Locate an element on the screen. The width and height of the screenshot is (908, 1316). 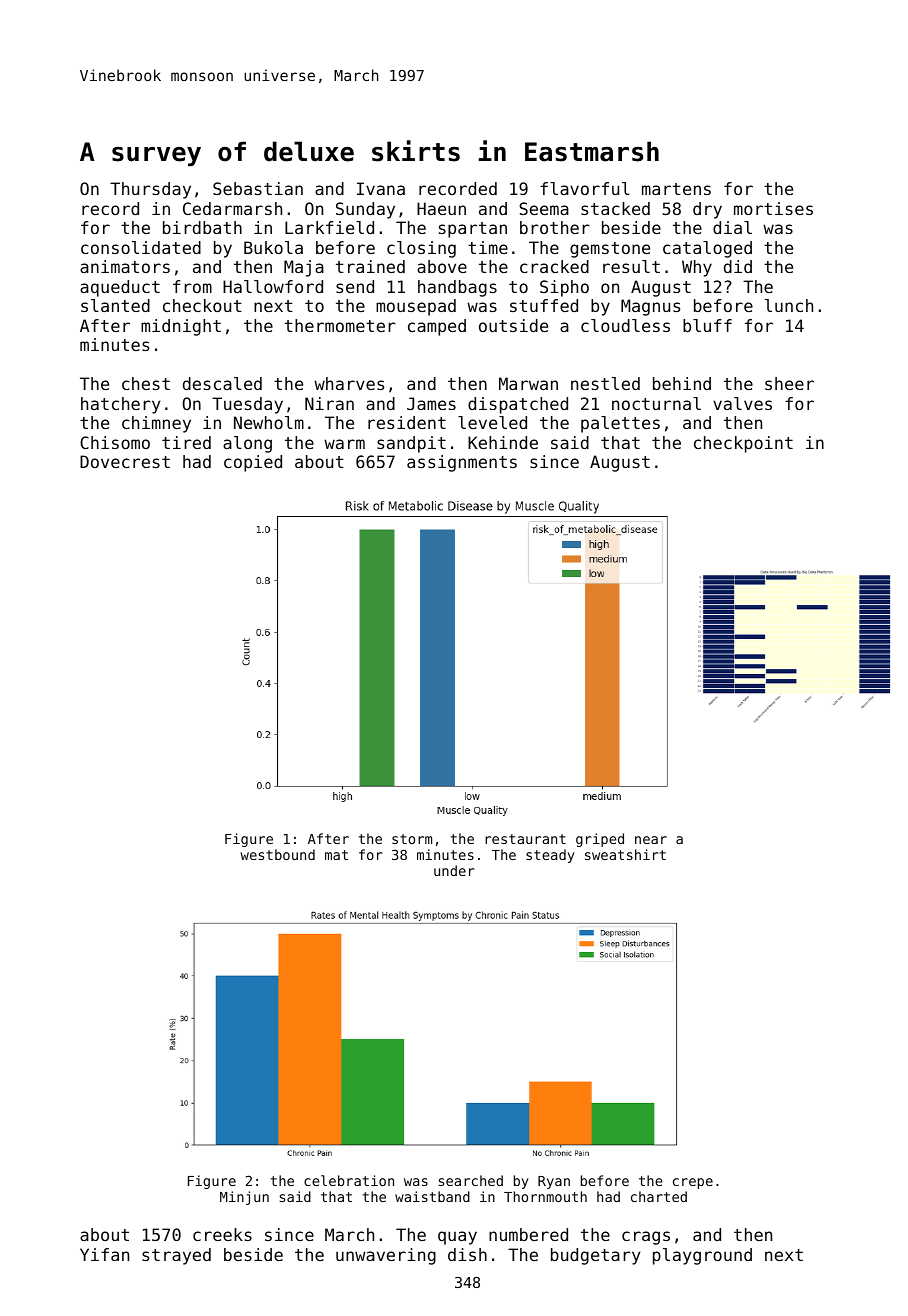
checkpoint is located at coordinates (743, 444).
